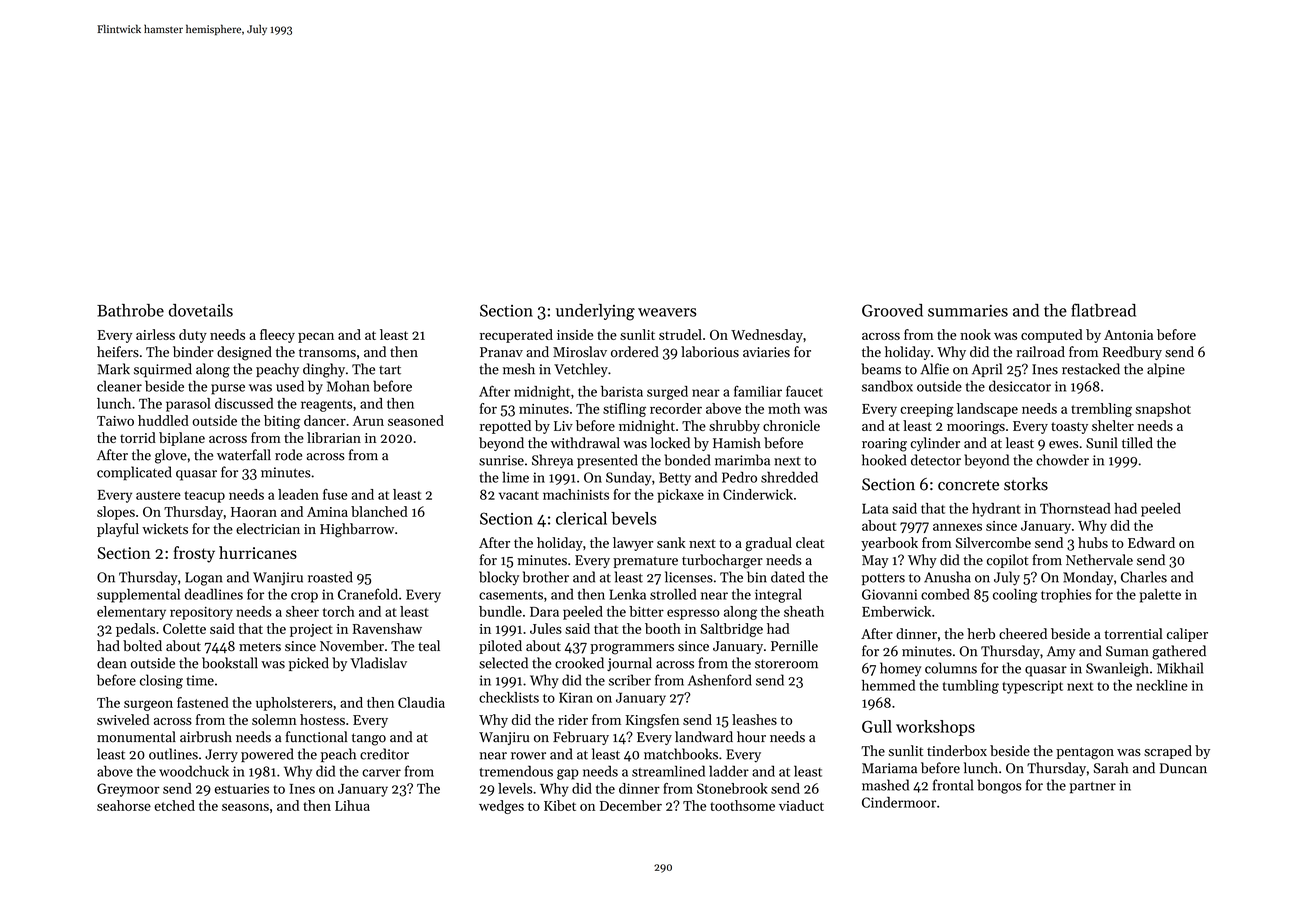  I want to click on flatbread, so click(1103, 310).
